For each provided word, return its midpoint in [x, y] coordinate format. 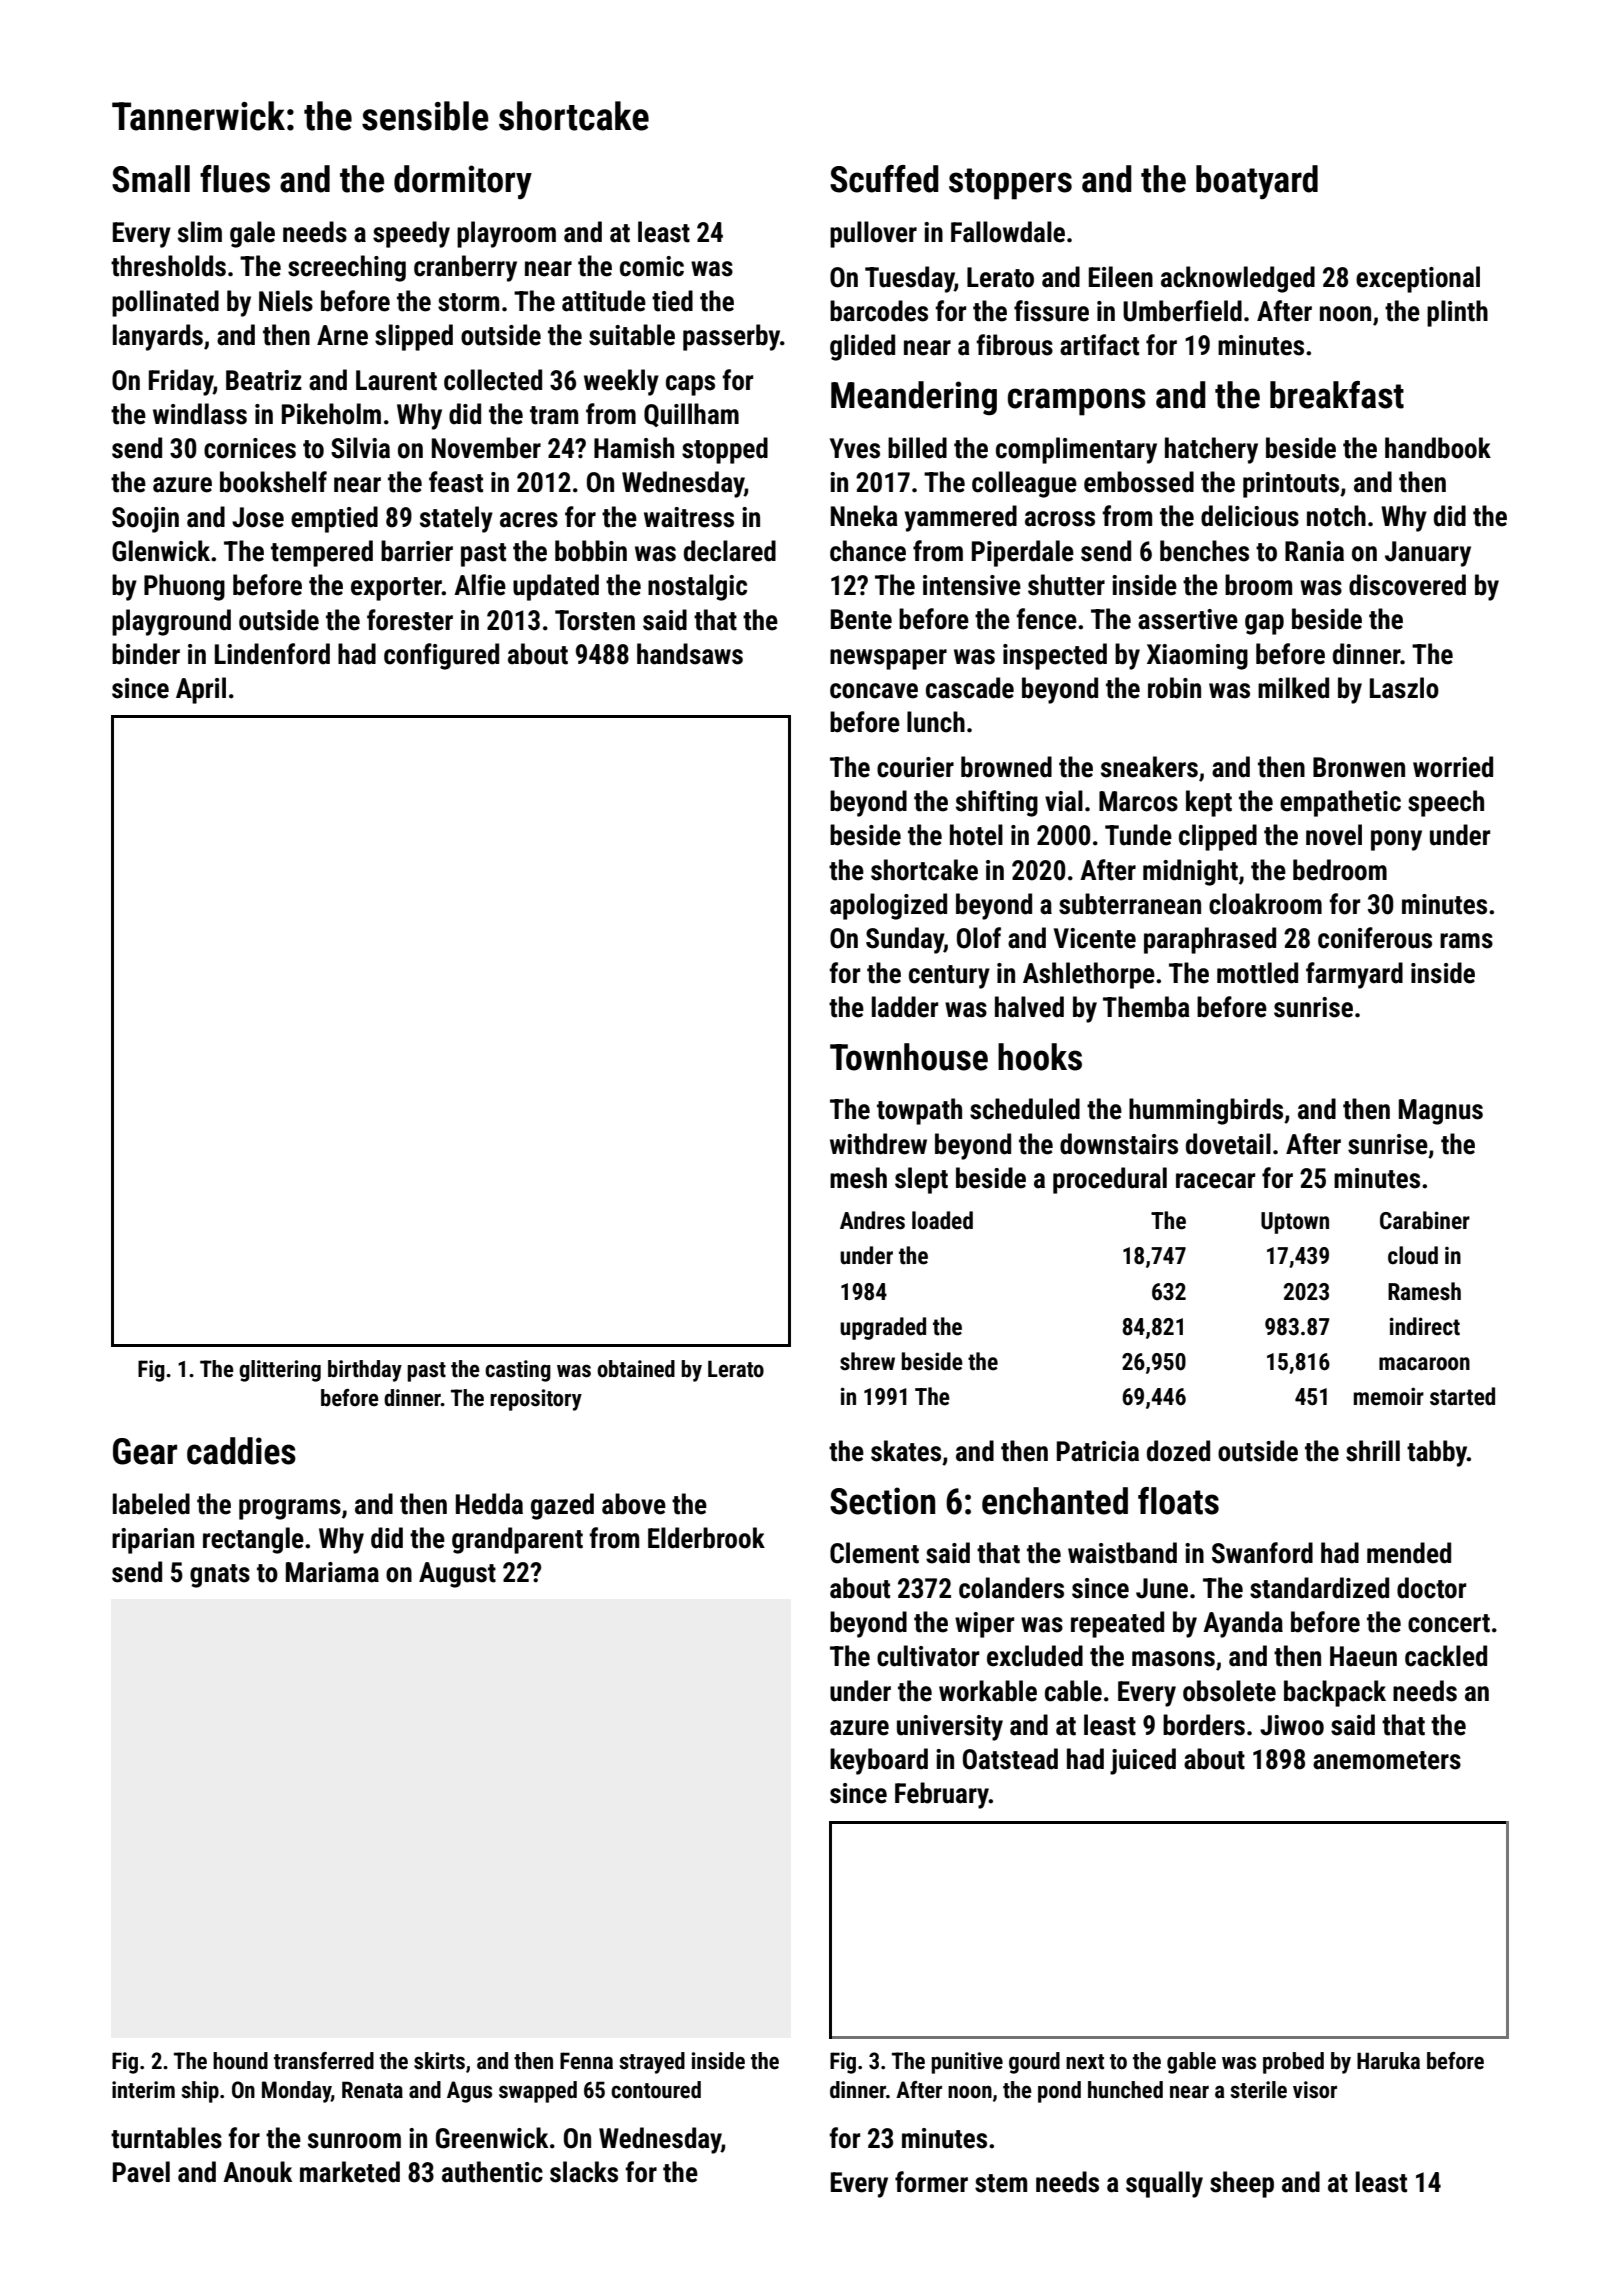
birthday [365, 1371]
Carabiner [1425, 1220]
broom [1258, 585]
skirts [439, 2061]
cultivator [928, 1656]
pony [1396, 840]
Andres [872, 1220]
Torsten [595, 620]
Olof [979, 938]
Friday [181, 382]
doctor [1431, 1588]
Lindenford [272, 654]
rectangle [253, 1540]
